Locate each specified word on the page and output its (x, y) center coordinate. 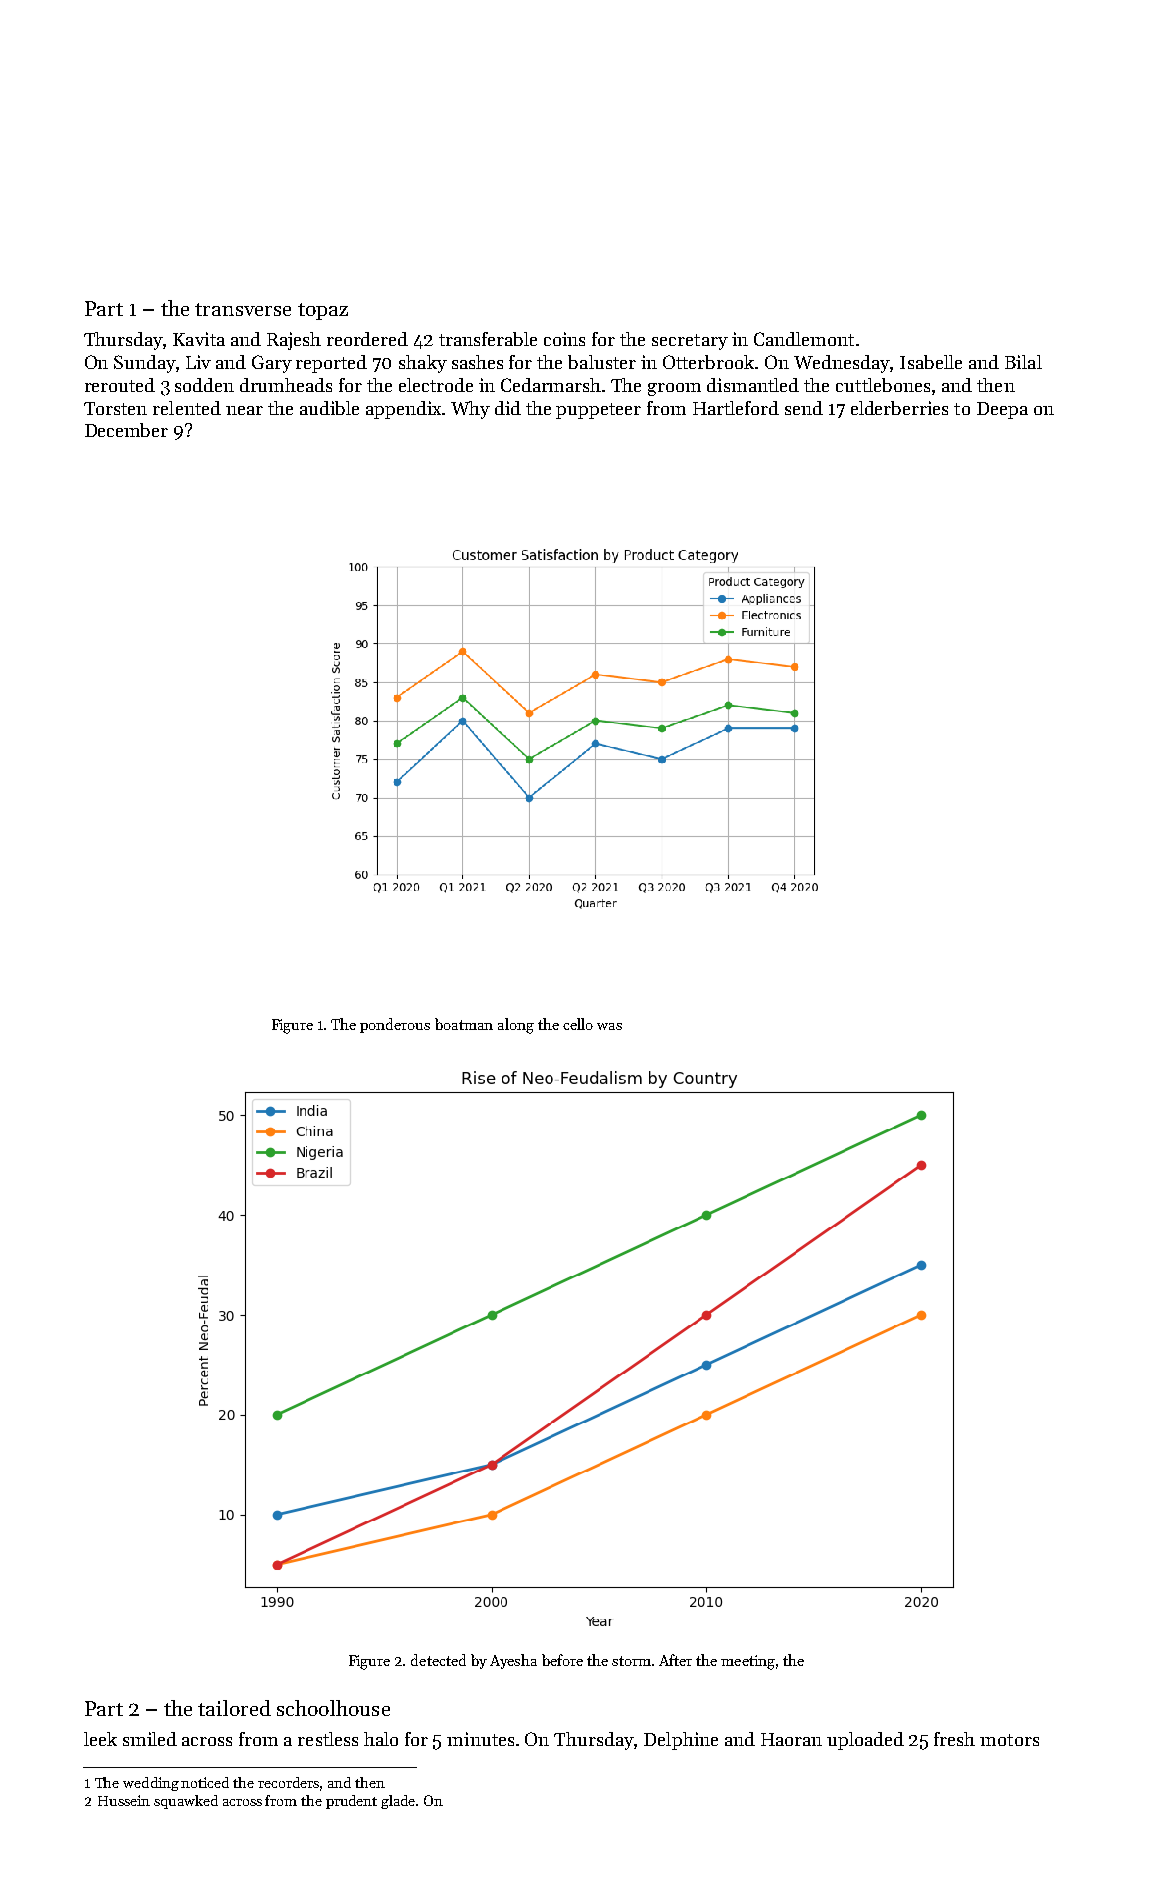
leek (100, 1739)
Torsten (115, 408)
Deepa (1002, 410)
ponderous (395, 1025)
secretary (690, 342)
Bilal (1023, 362)
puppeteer (598, 411)
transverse (243, 309)
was (609, 1026)
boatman (464, 1024)
